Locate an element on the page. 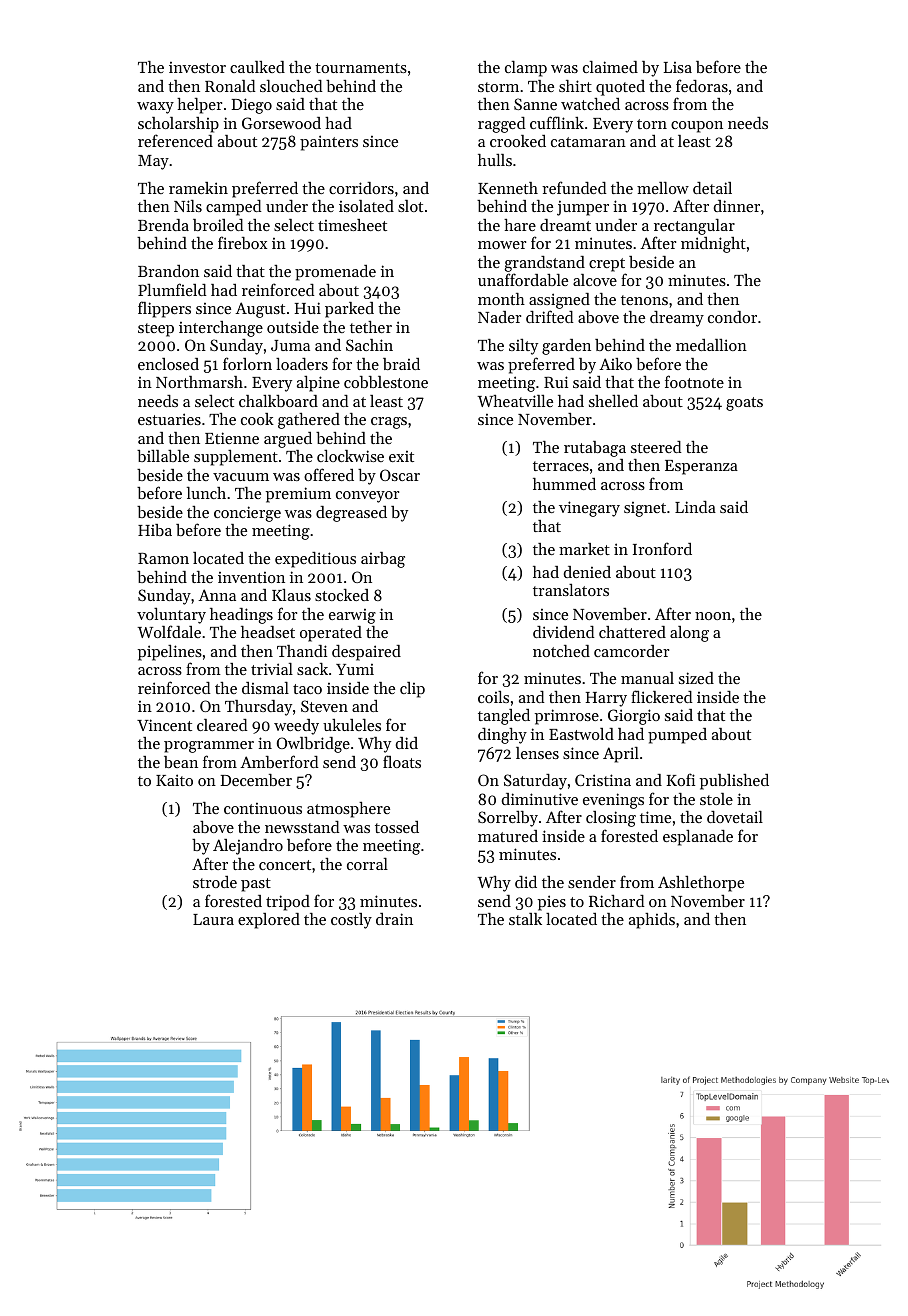  Ironford is located at coordinates (662, 548).
